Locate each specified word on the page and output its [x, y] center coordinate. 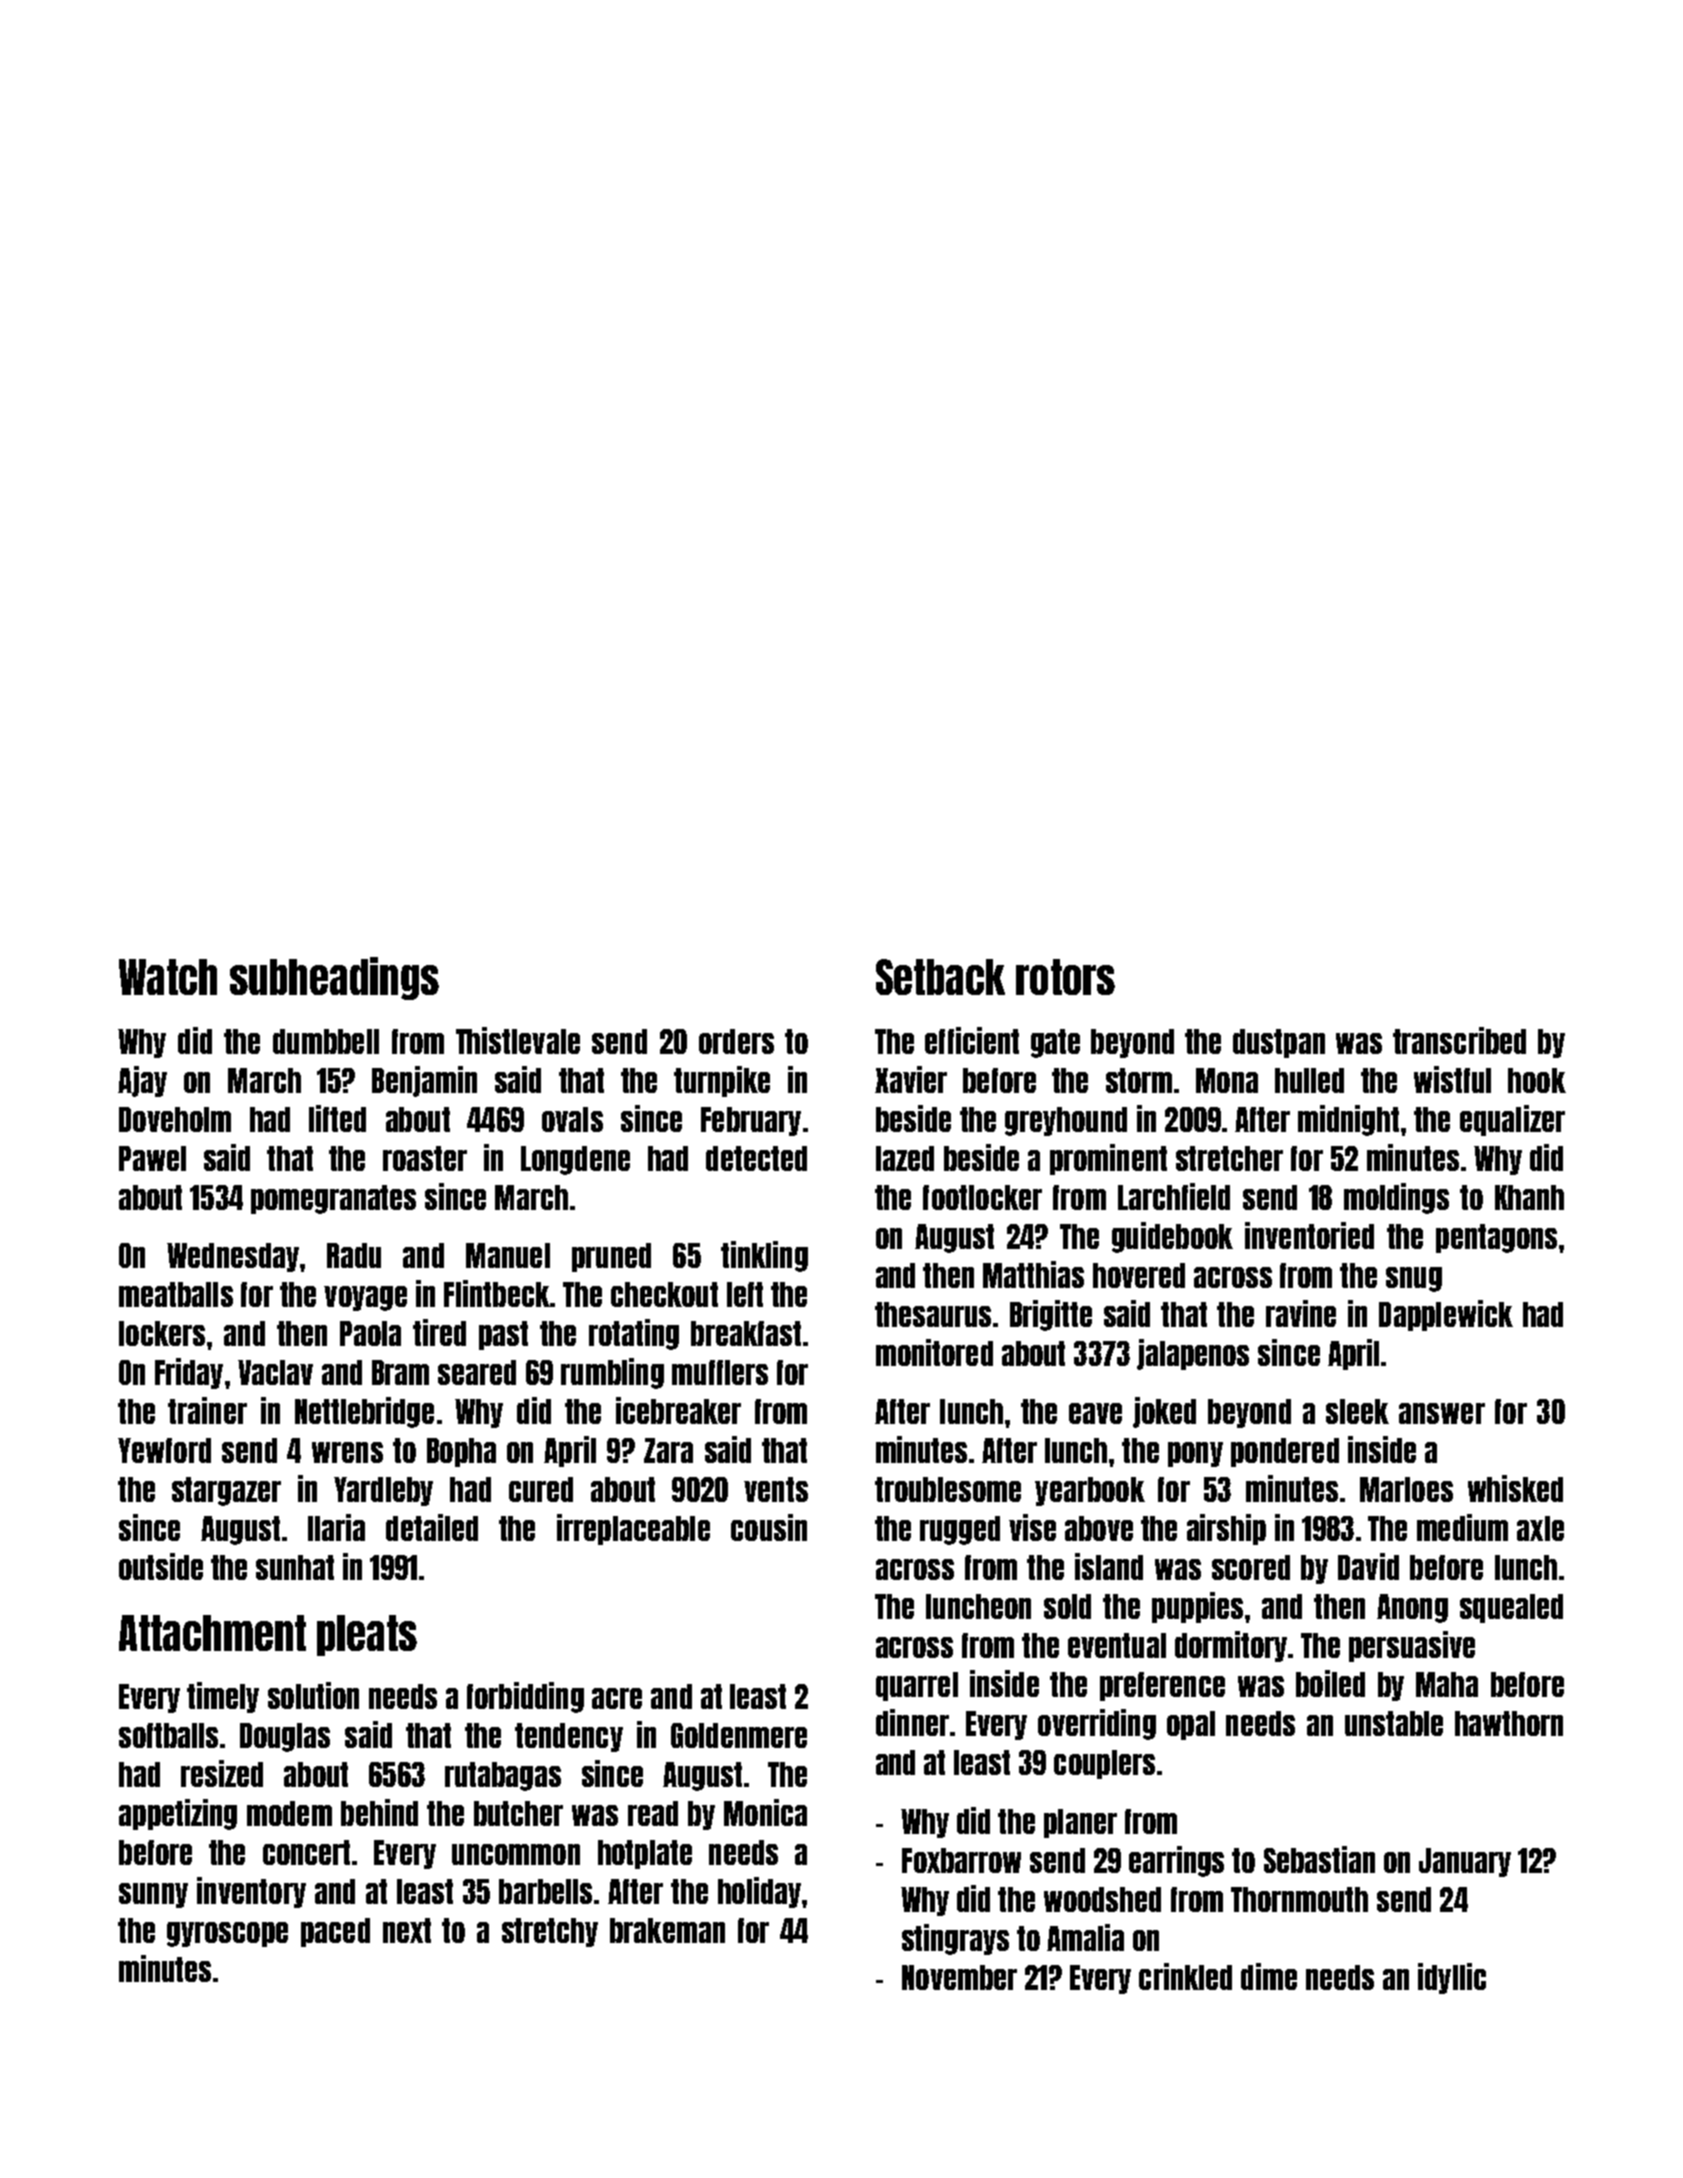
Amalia [1085, 1937]
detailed [432, 1527]
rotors [1065, 977]
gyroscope [227, 1934]
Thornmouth [1299, 1899]
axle [1540, 1528]
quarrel [917, 1686]
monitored [934, 1352]
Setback [940, 977]
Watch [168, 977]
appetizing [178, 1814]
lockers [162, 1333]
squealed [1511, 1608]
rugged [960, 1530]
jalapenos [1193, 1354]
